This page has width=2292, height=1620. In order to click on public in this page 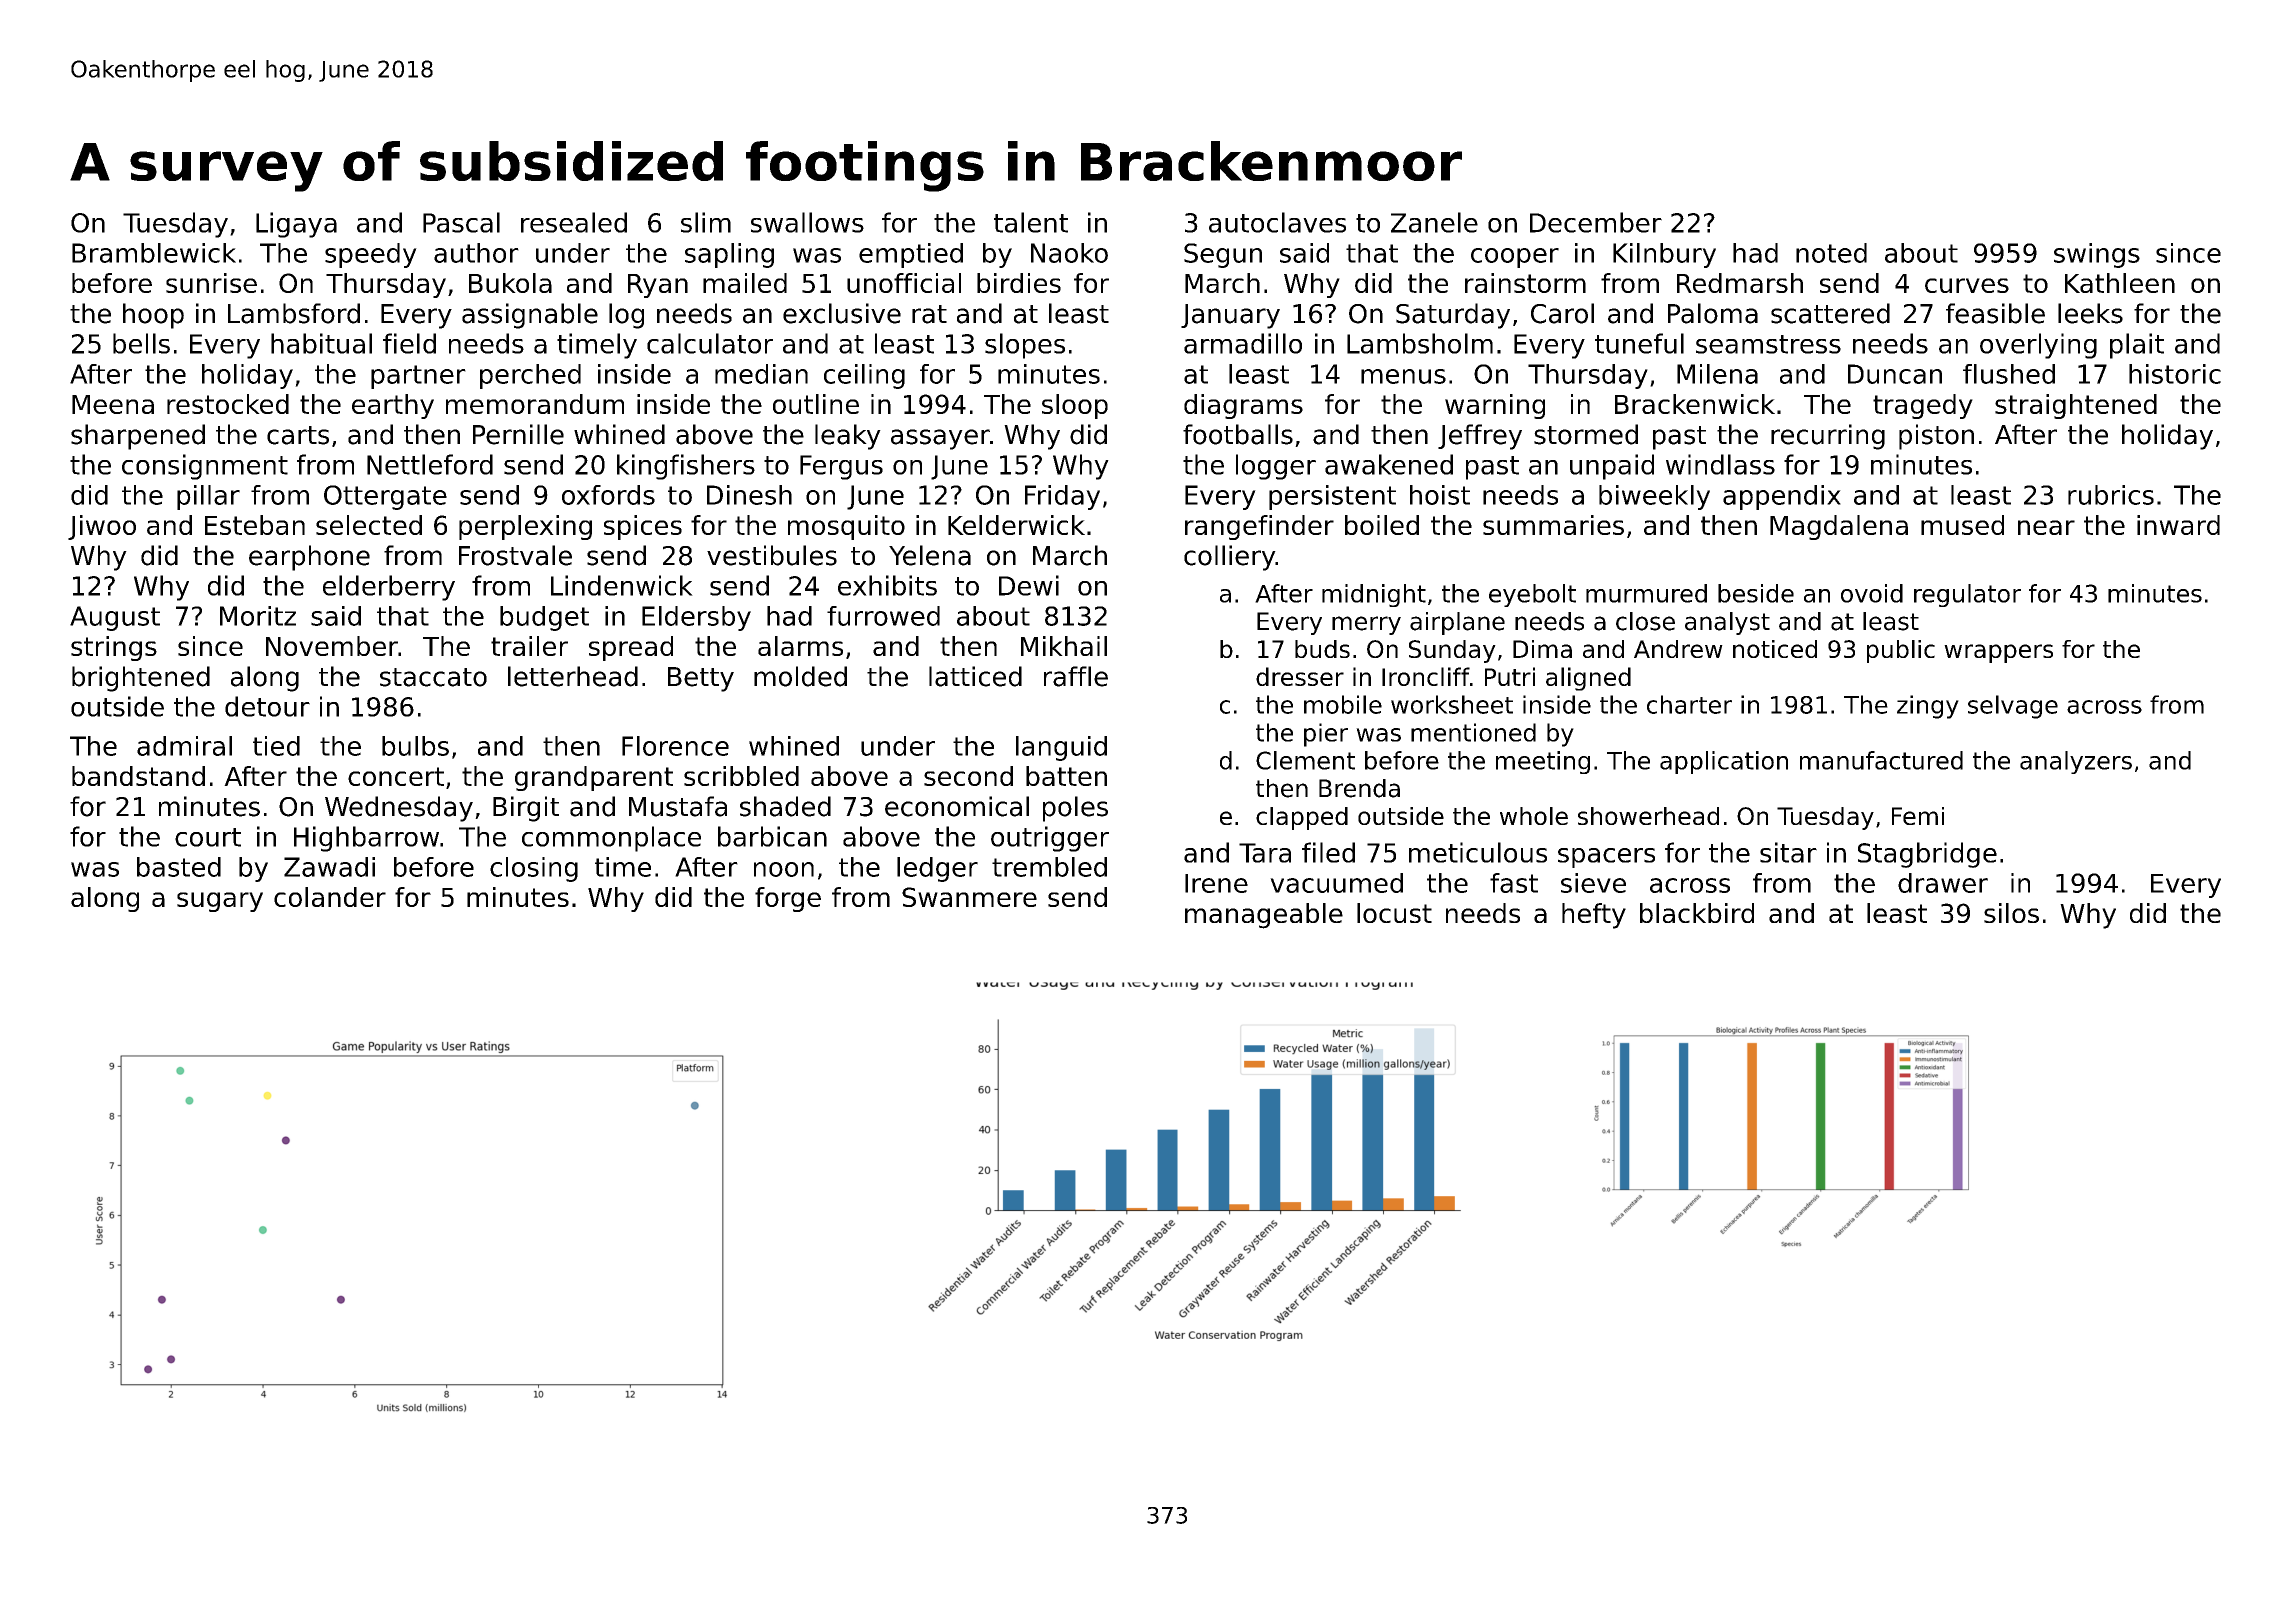, I will do `click(1901, 651)`.
